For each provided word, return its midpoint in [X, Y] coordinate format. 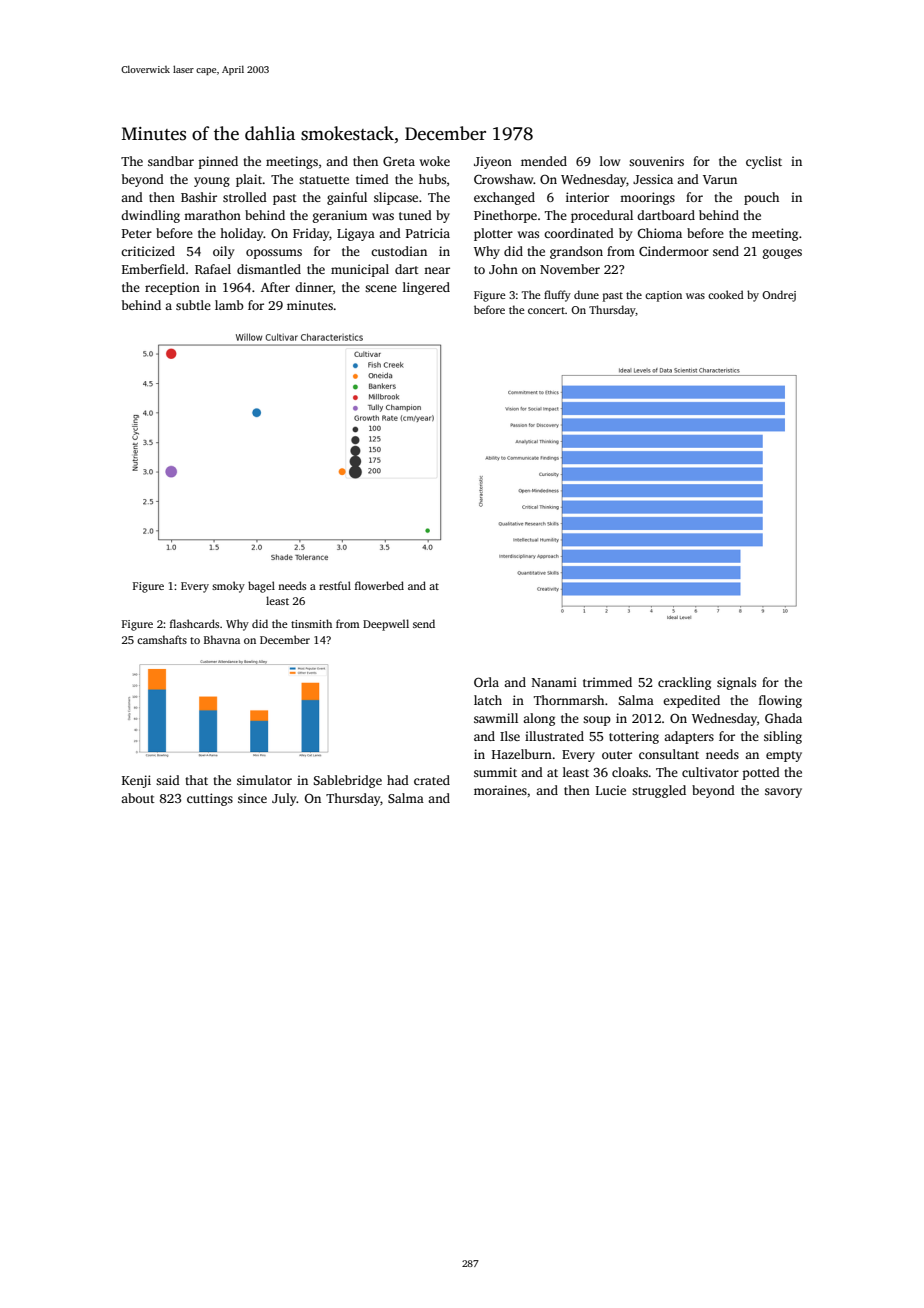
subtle [193, 305]
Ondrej [779, 296]
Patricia [428, 233]
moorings [647, 198]
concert [546, 310]
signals [736, 683]
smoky [228, 587]
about [138, 798]
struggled [659, 791]
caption [663, 296]
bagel [261, 587]
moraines [500, 790]
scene [381, 288]
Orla [486, 682]
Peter [137, 233]
